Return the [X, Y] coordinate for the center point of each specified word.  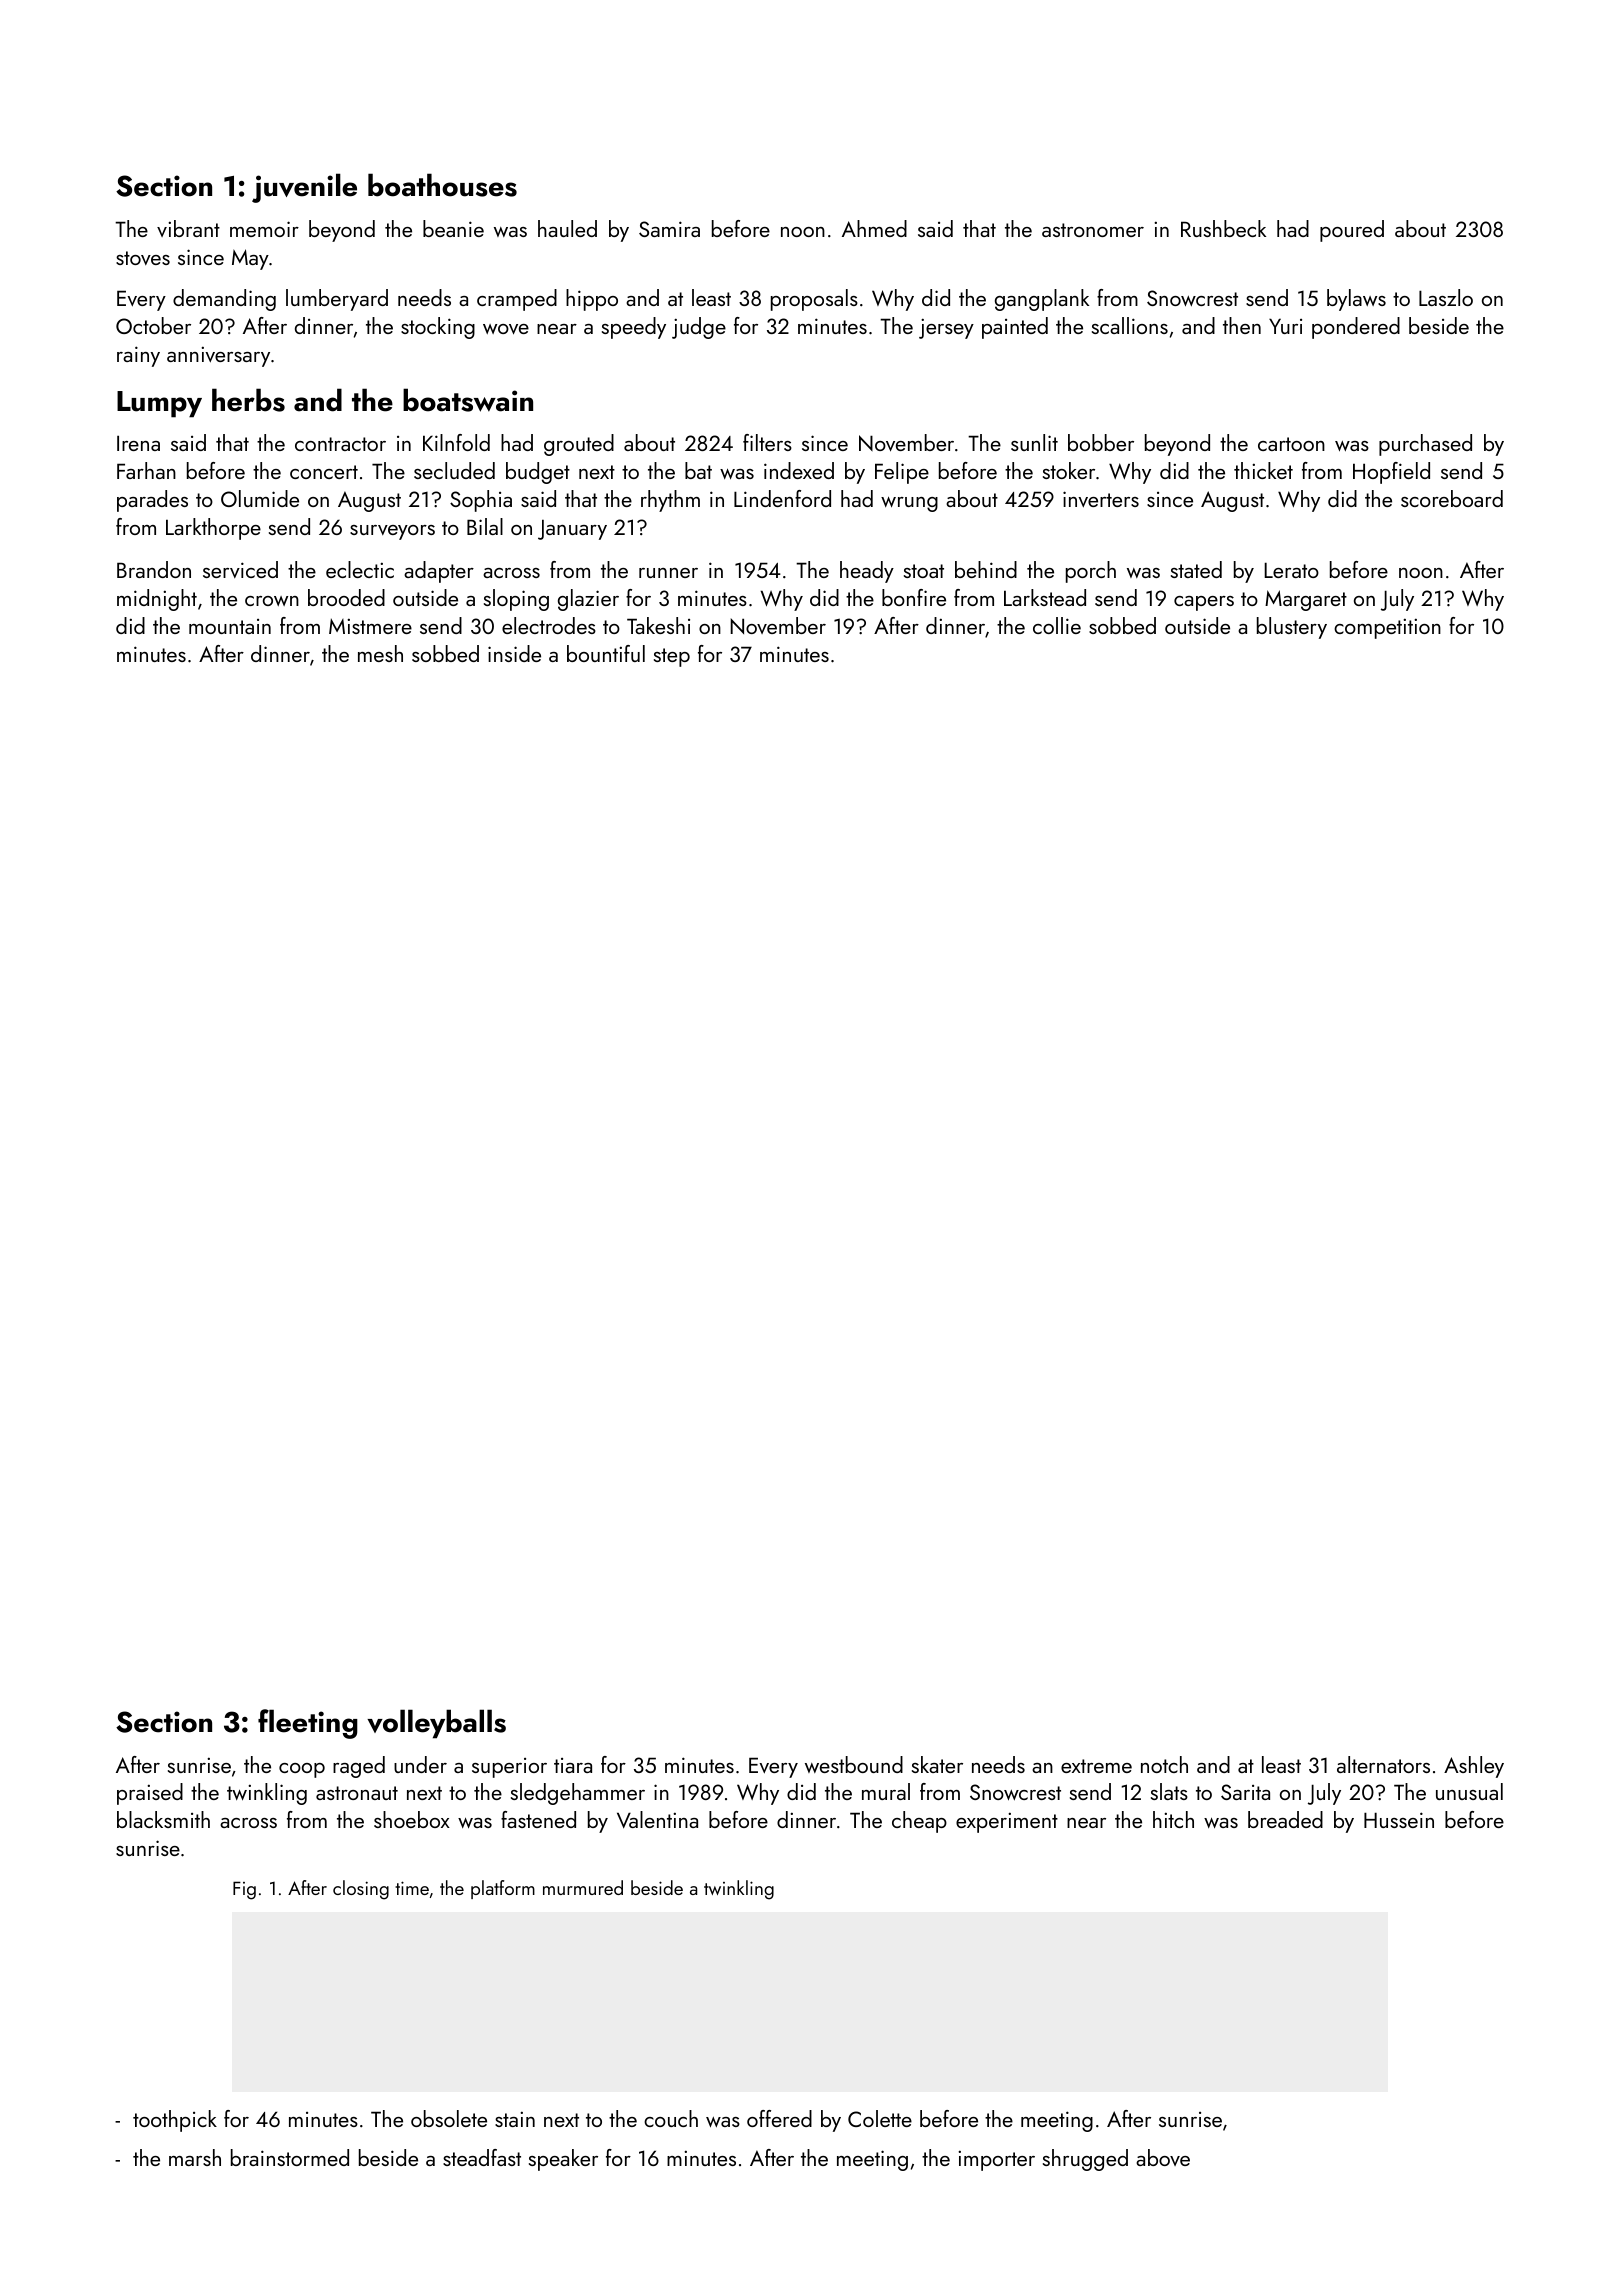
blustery [1292, 628]
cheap [919, 1822]
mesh [380, 653]
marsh [195, 2157]
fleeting [308, 1724]
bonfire [914, 597]
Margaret [1306, 600]
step [672, 657]
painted [1015, 328]
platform [503, 1889]
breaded [1285, 1819]
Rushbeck [1223, 228]
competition [1387, 628]
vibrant [188, 228]
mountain [230, 626]
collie [1057, 625]
